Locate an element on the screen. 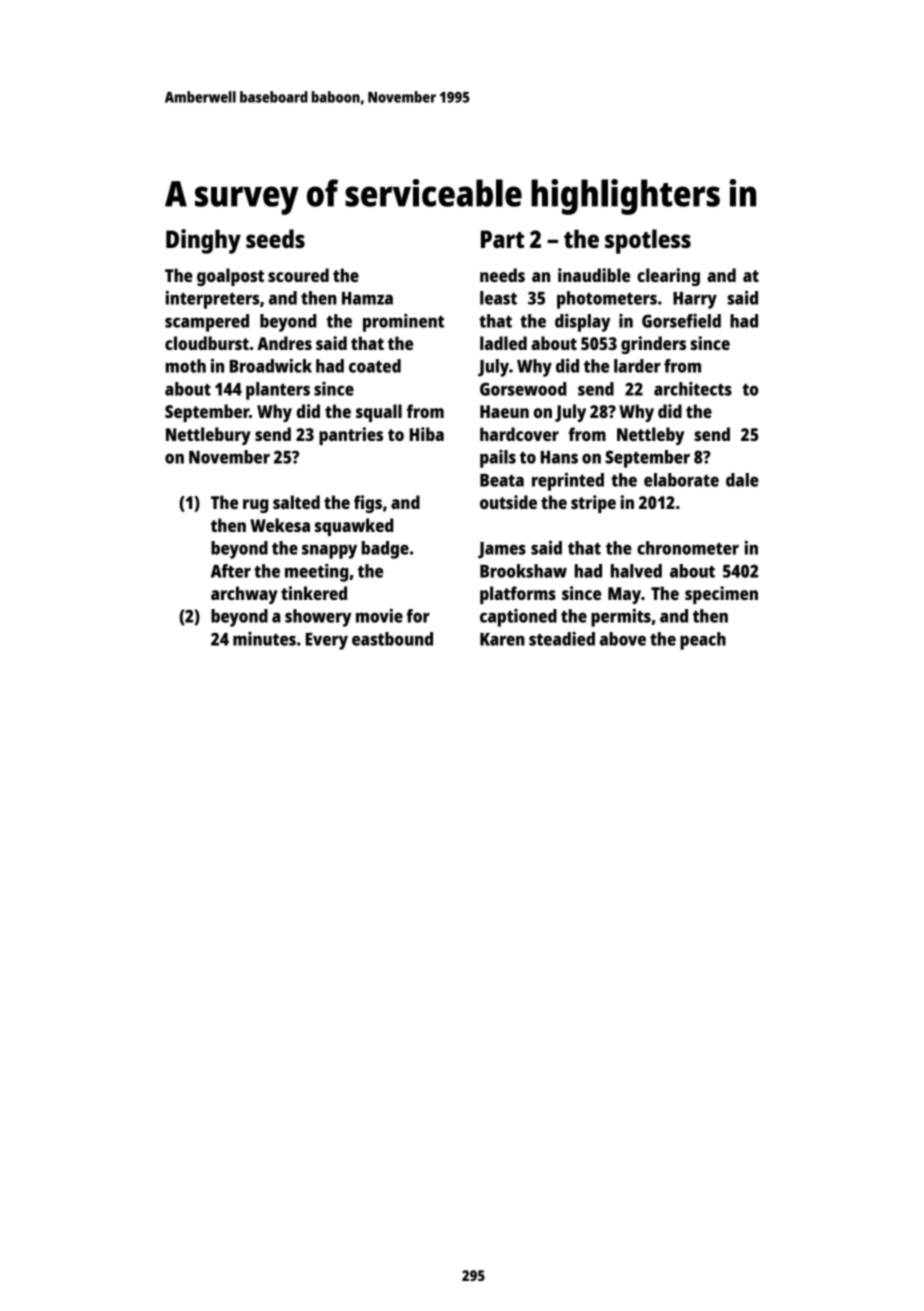 The image size is (924, 1311). architects is located at coordinates (693, 389).
